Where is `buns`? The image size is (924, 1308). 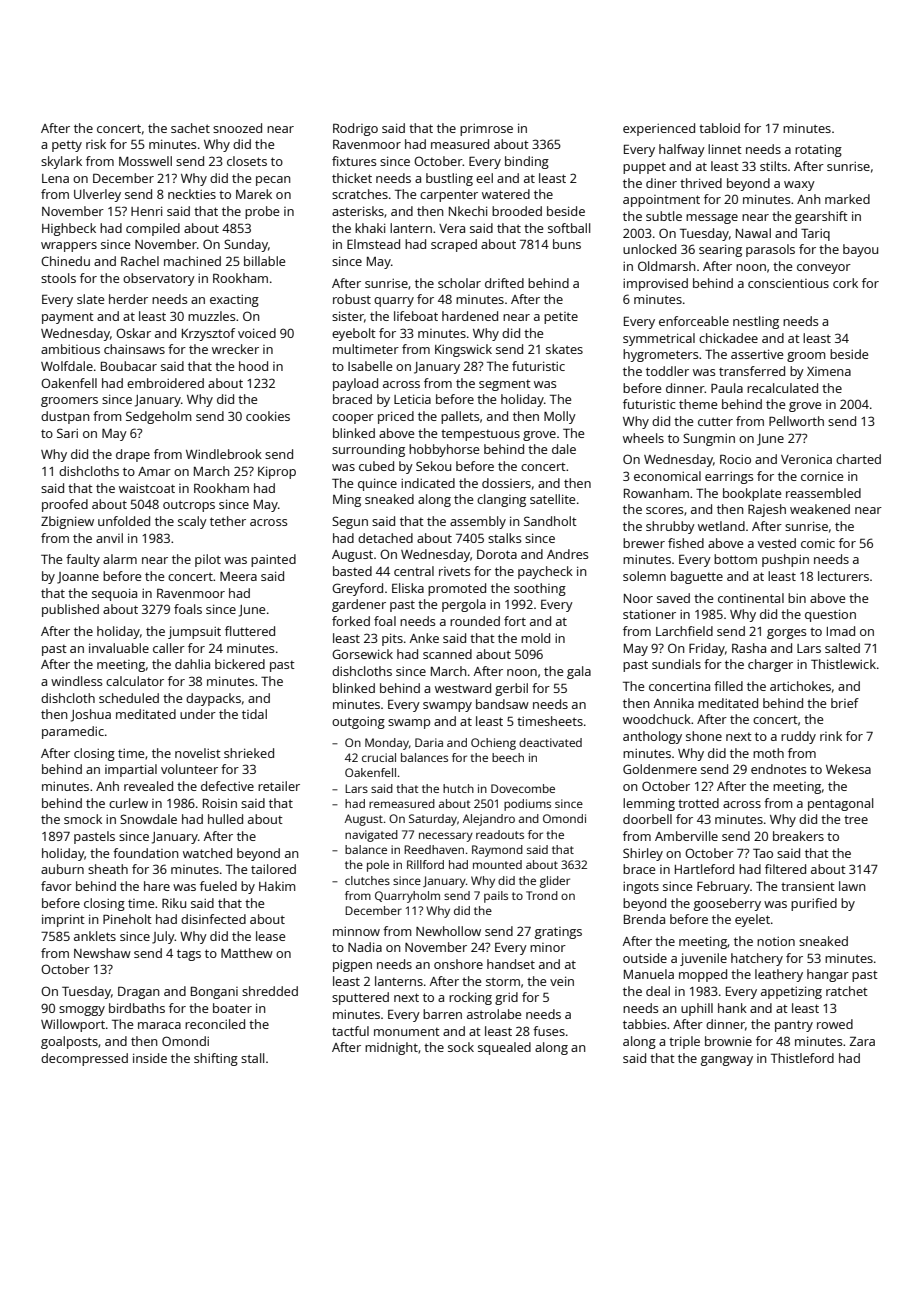 buns is located at coordinates (567, 244).
